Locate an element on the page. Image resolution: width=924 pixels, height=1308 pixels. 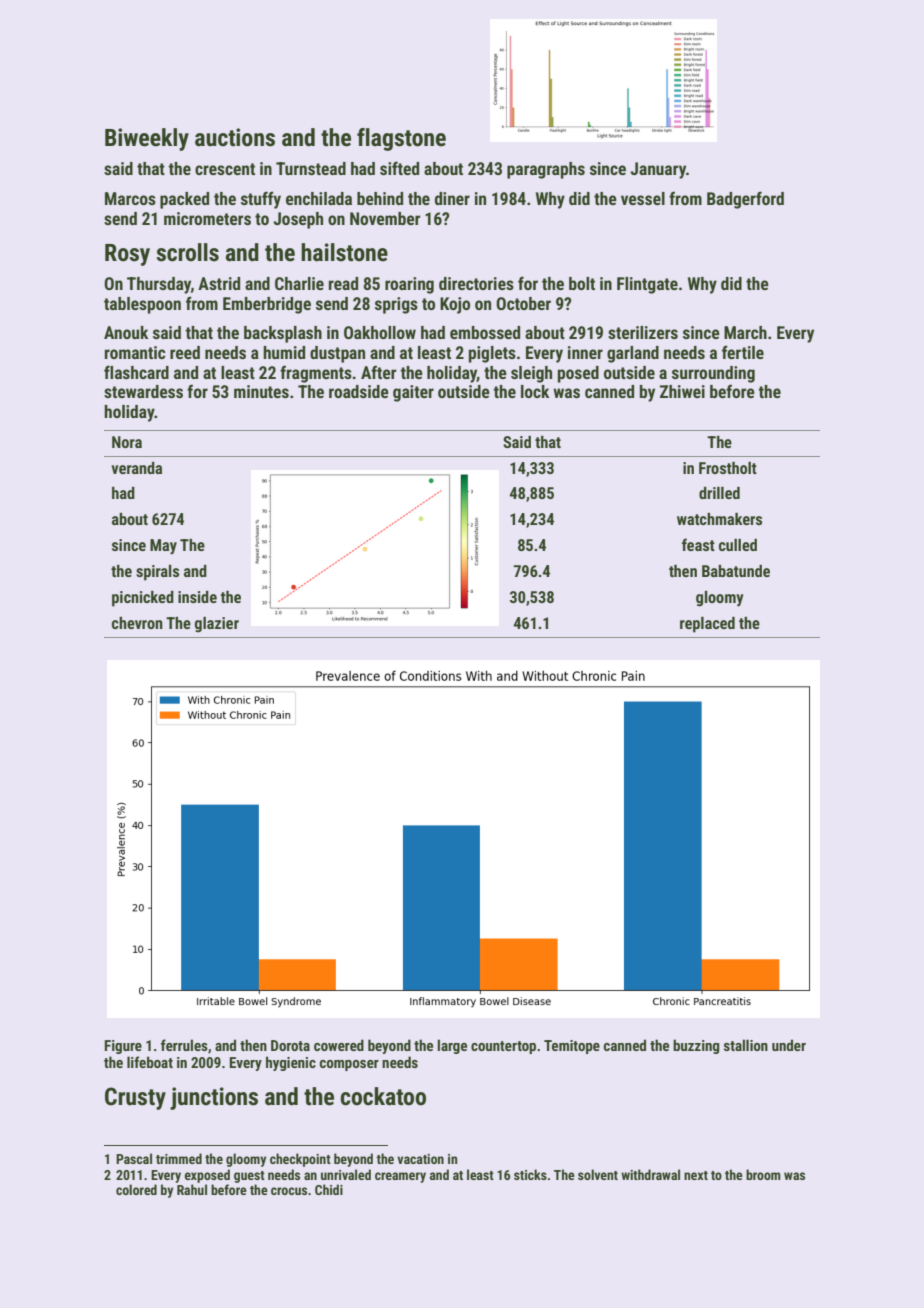
lock is located at coordinates (535, 391).
